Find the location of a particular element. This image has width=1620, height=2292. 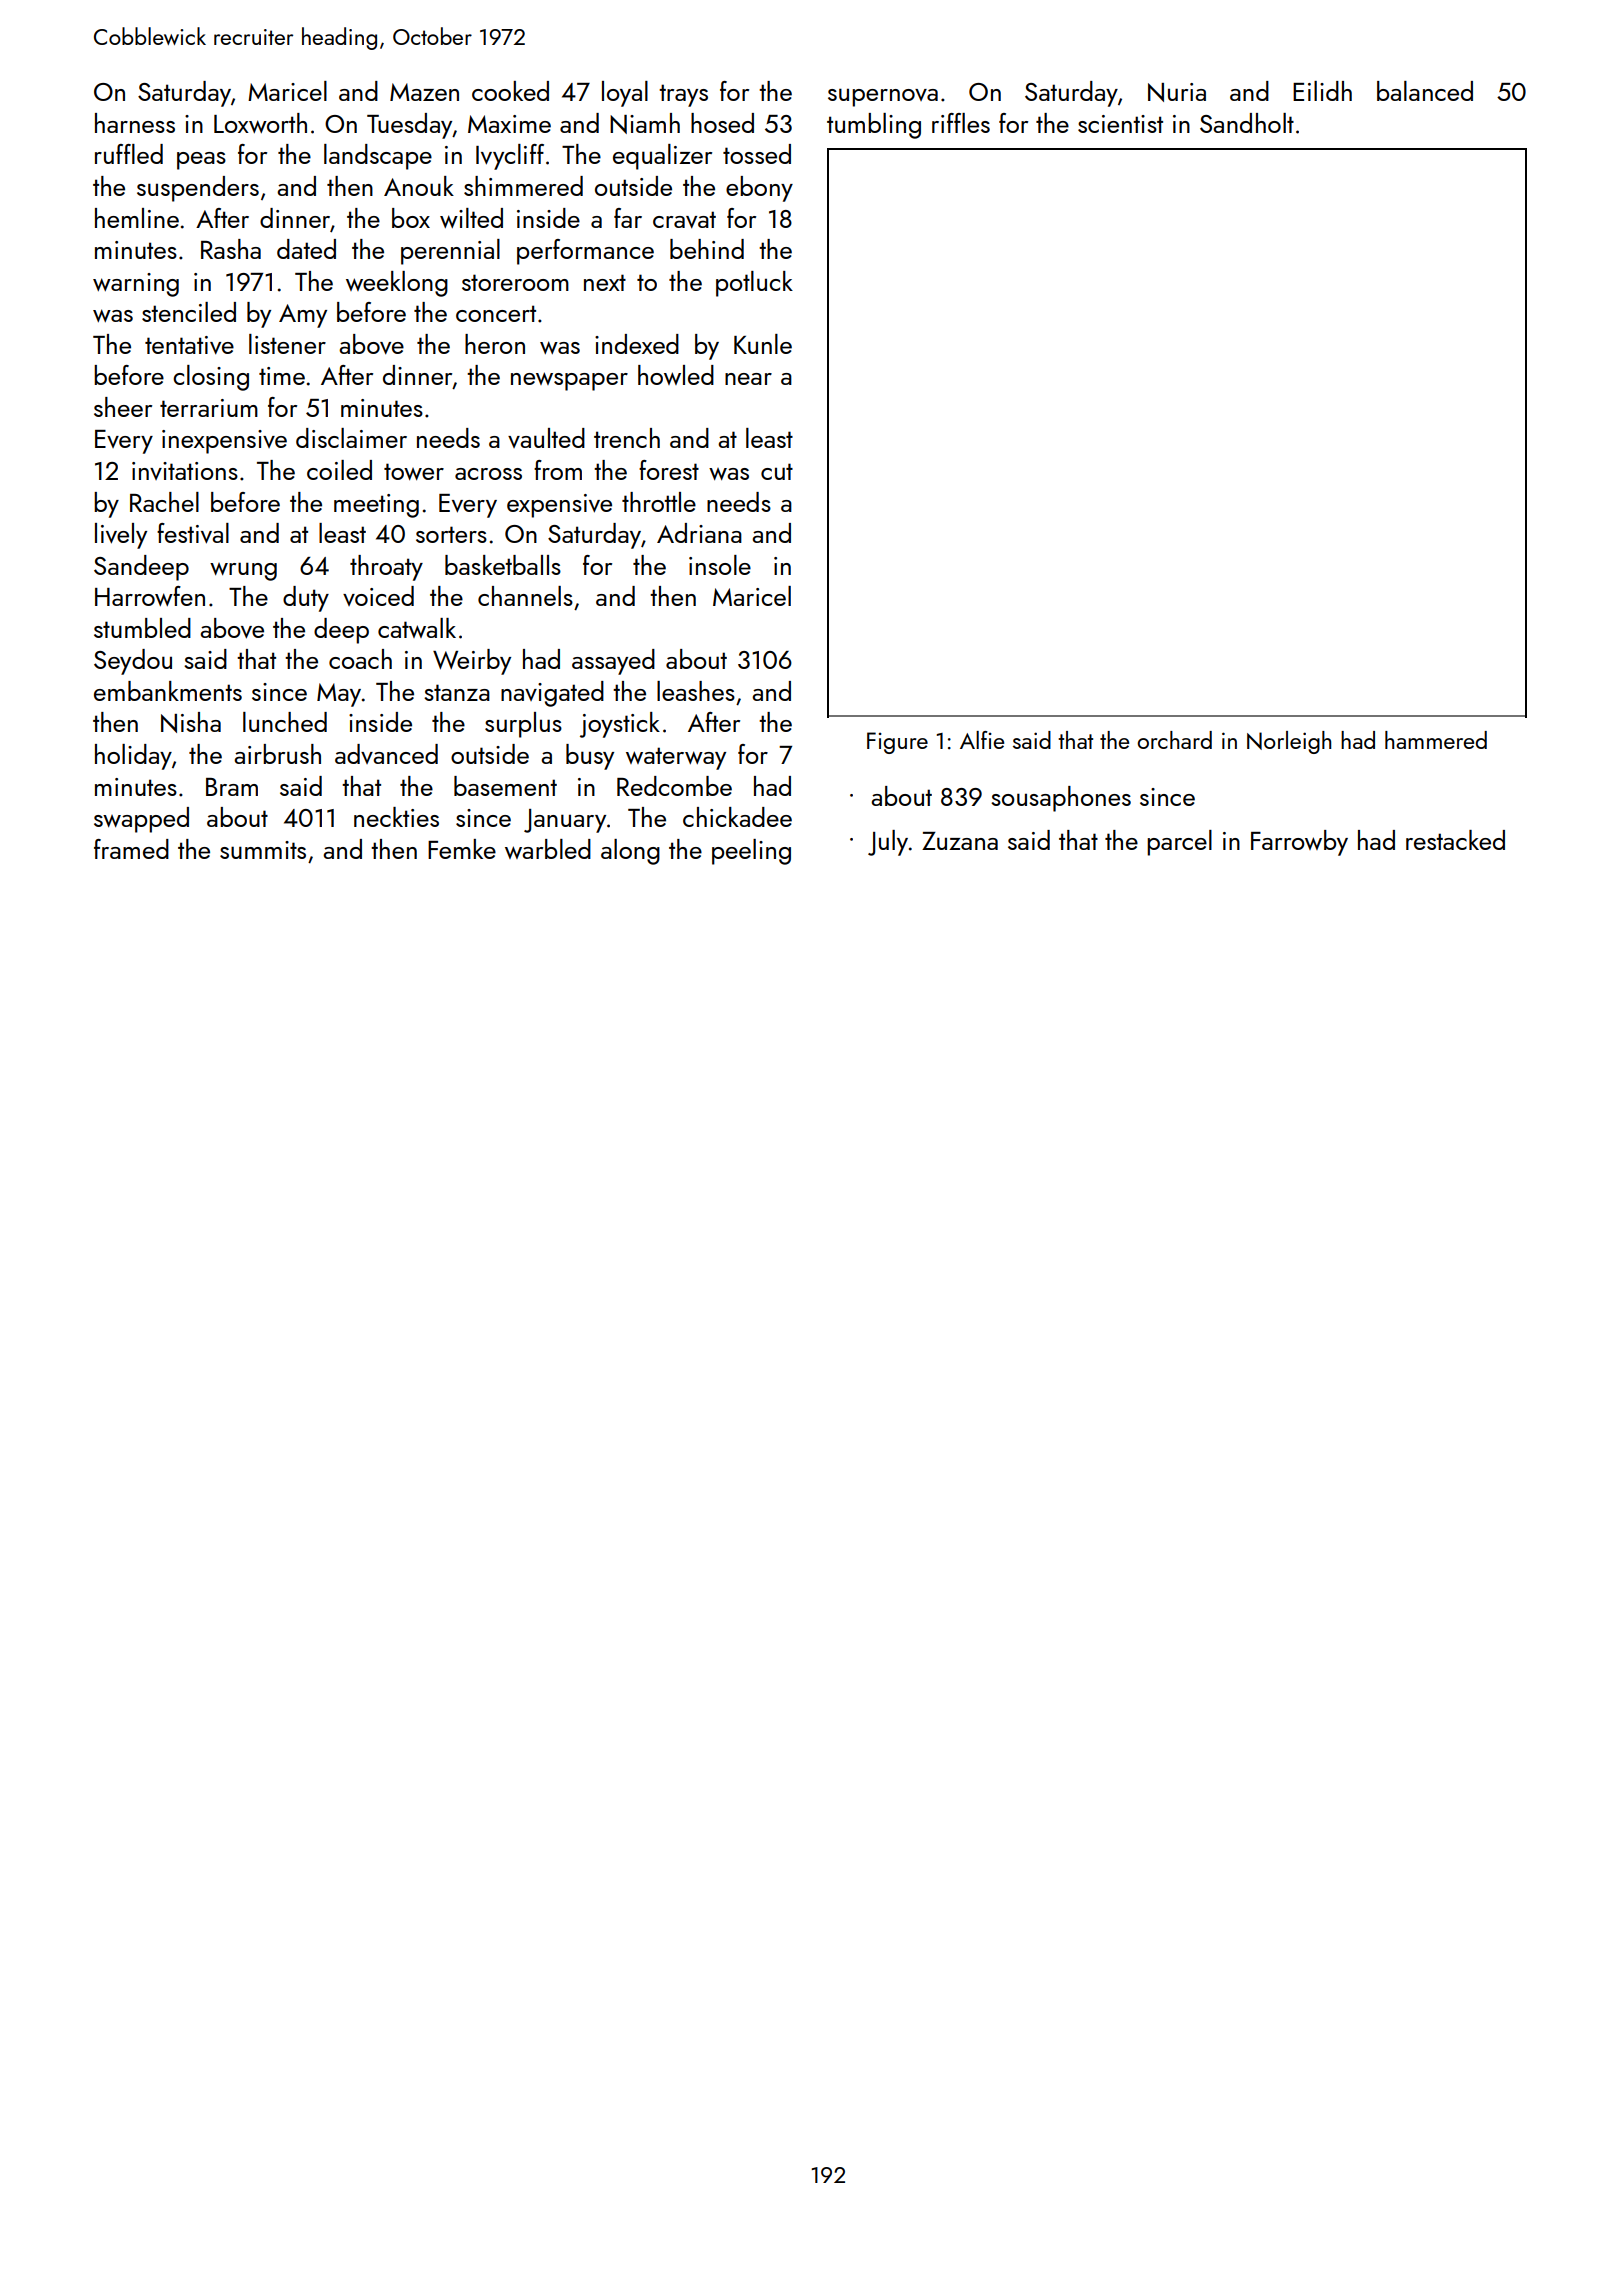

riffles is located at coordinates (961, 123).
